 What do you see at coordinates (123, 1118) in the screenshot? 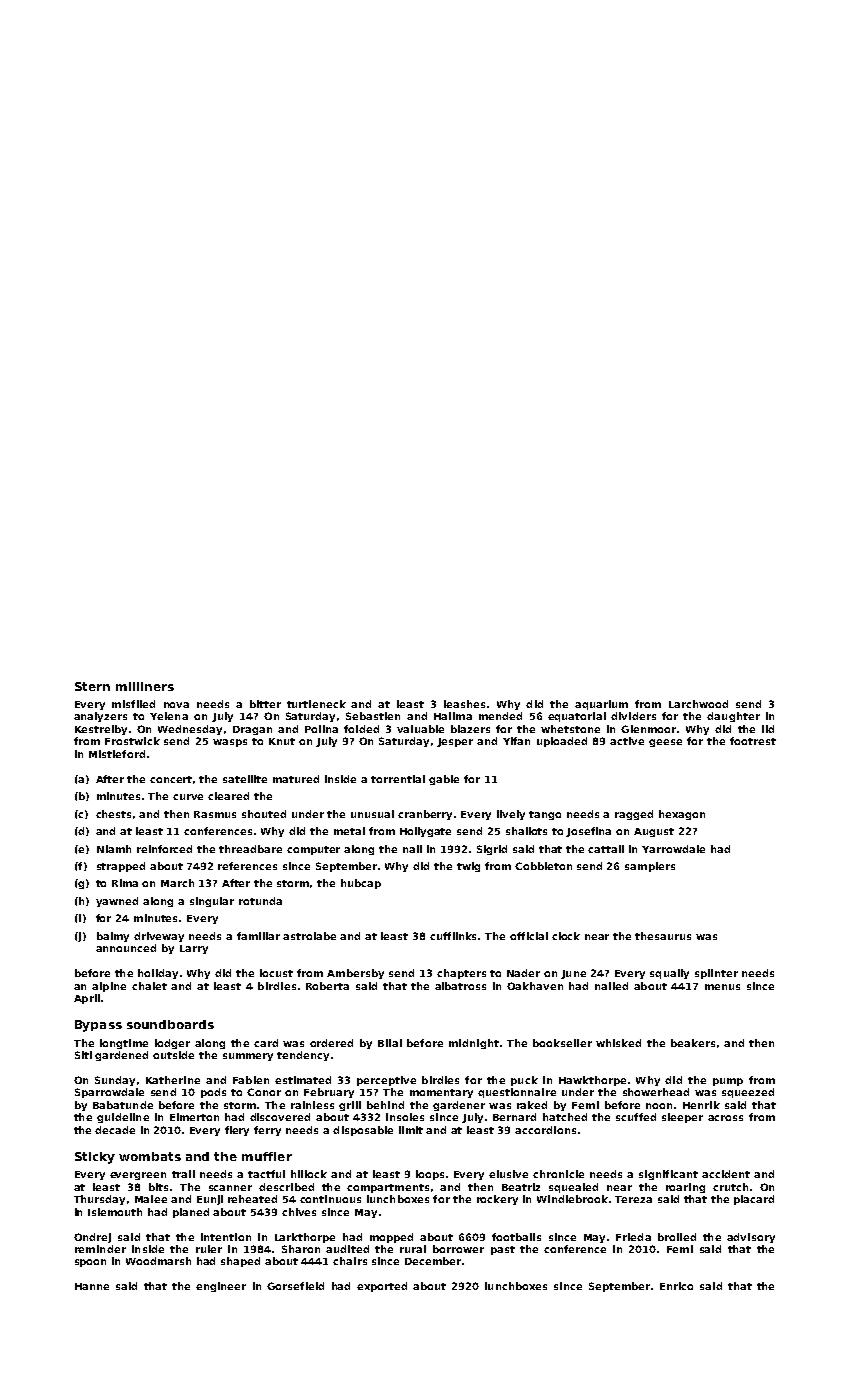
I see `guideline` at bounding box center [123, 1118].
